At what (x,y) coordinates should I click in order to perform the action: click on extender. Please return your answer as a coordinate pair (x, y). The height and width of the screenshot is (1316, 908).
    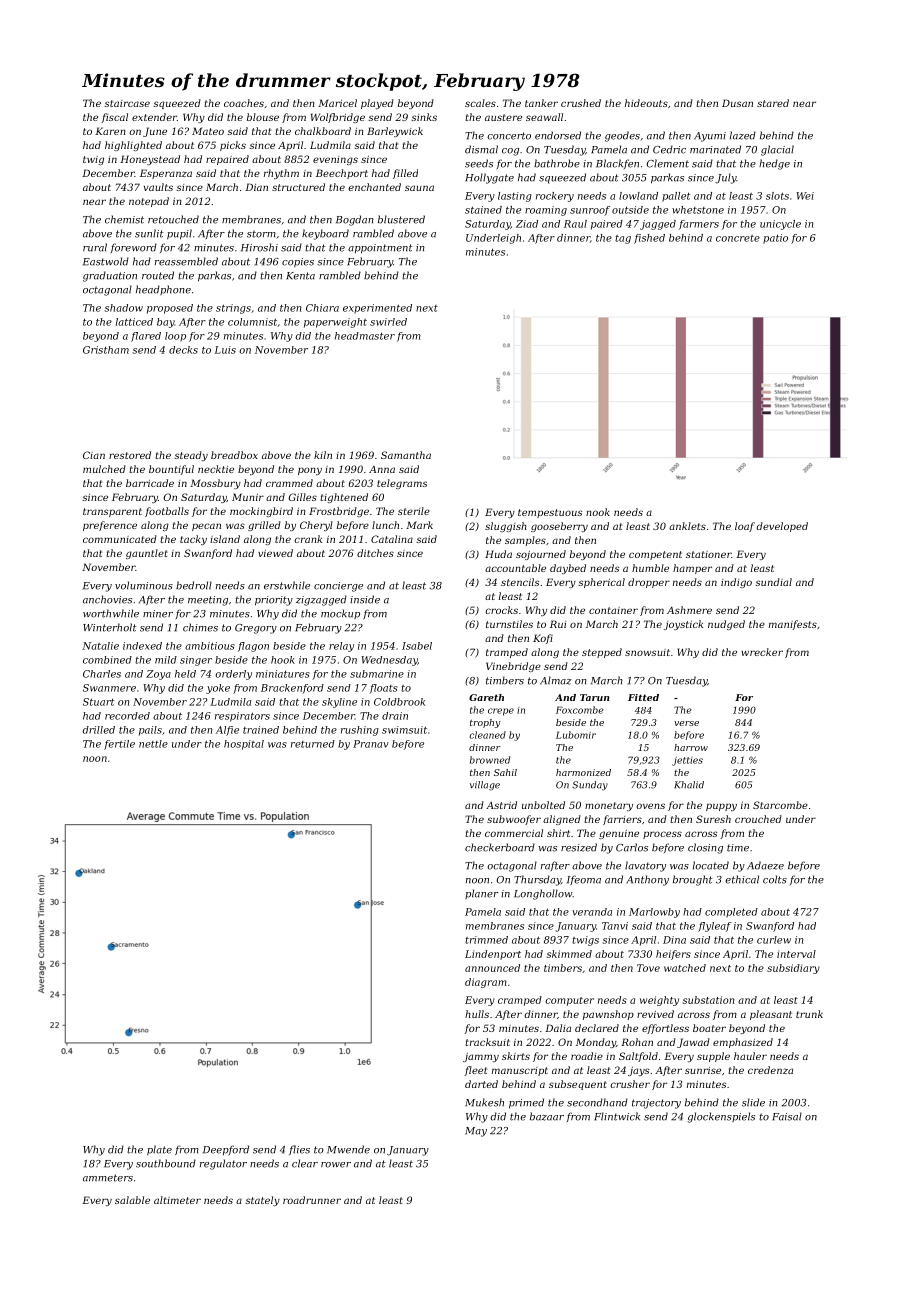
    Looking at the image, I should click on (154, 117).
